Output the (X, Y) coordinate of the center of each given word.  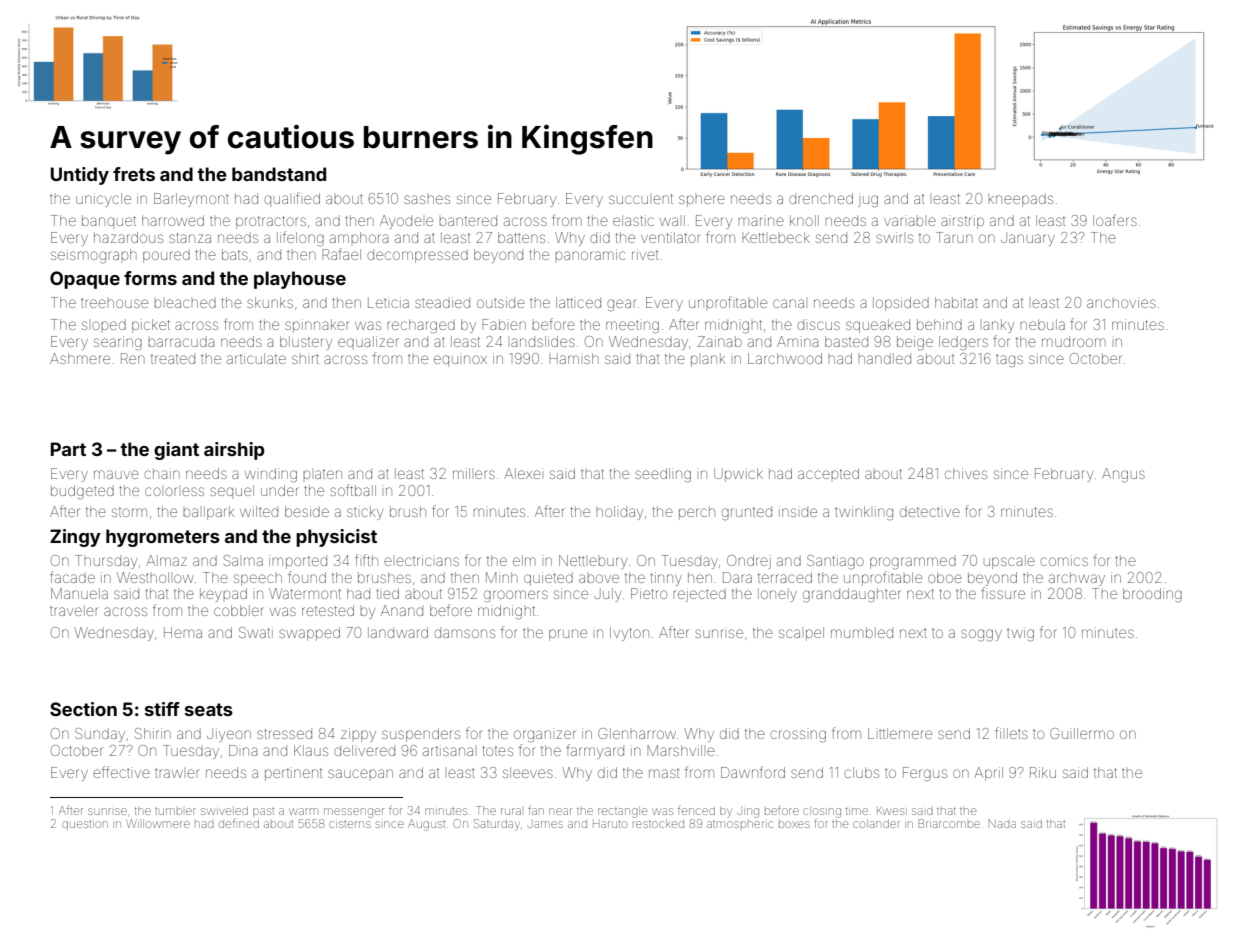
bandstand (279, 174)
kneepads (1020, 200)
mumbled (862, 632)
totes (497, 751)
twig (1020, 634)
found (307, 577)
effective (121, 772)
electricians (421, 560)
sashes (427, 199)
